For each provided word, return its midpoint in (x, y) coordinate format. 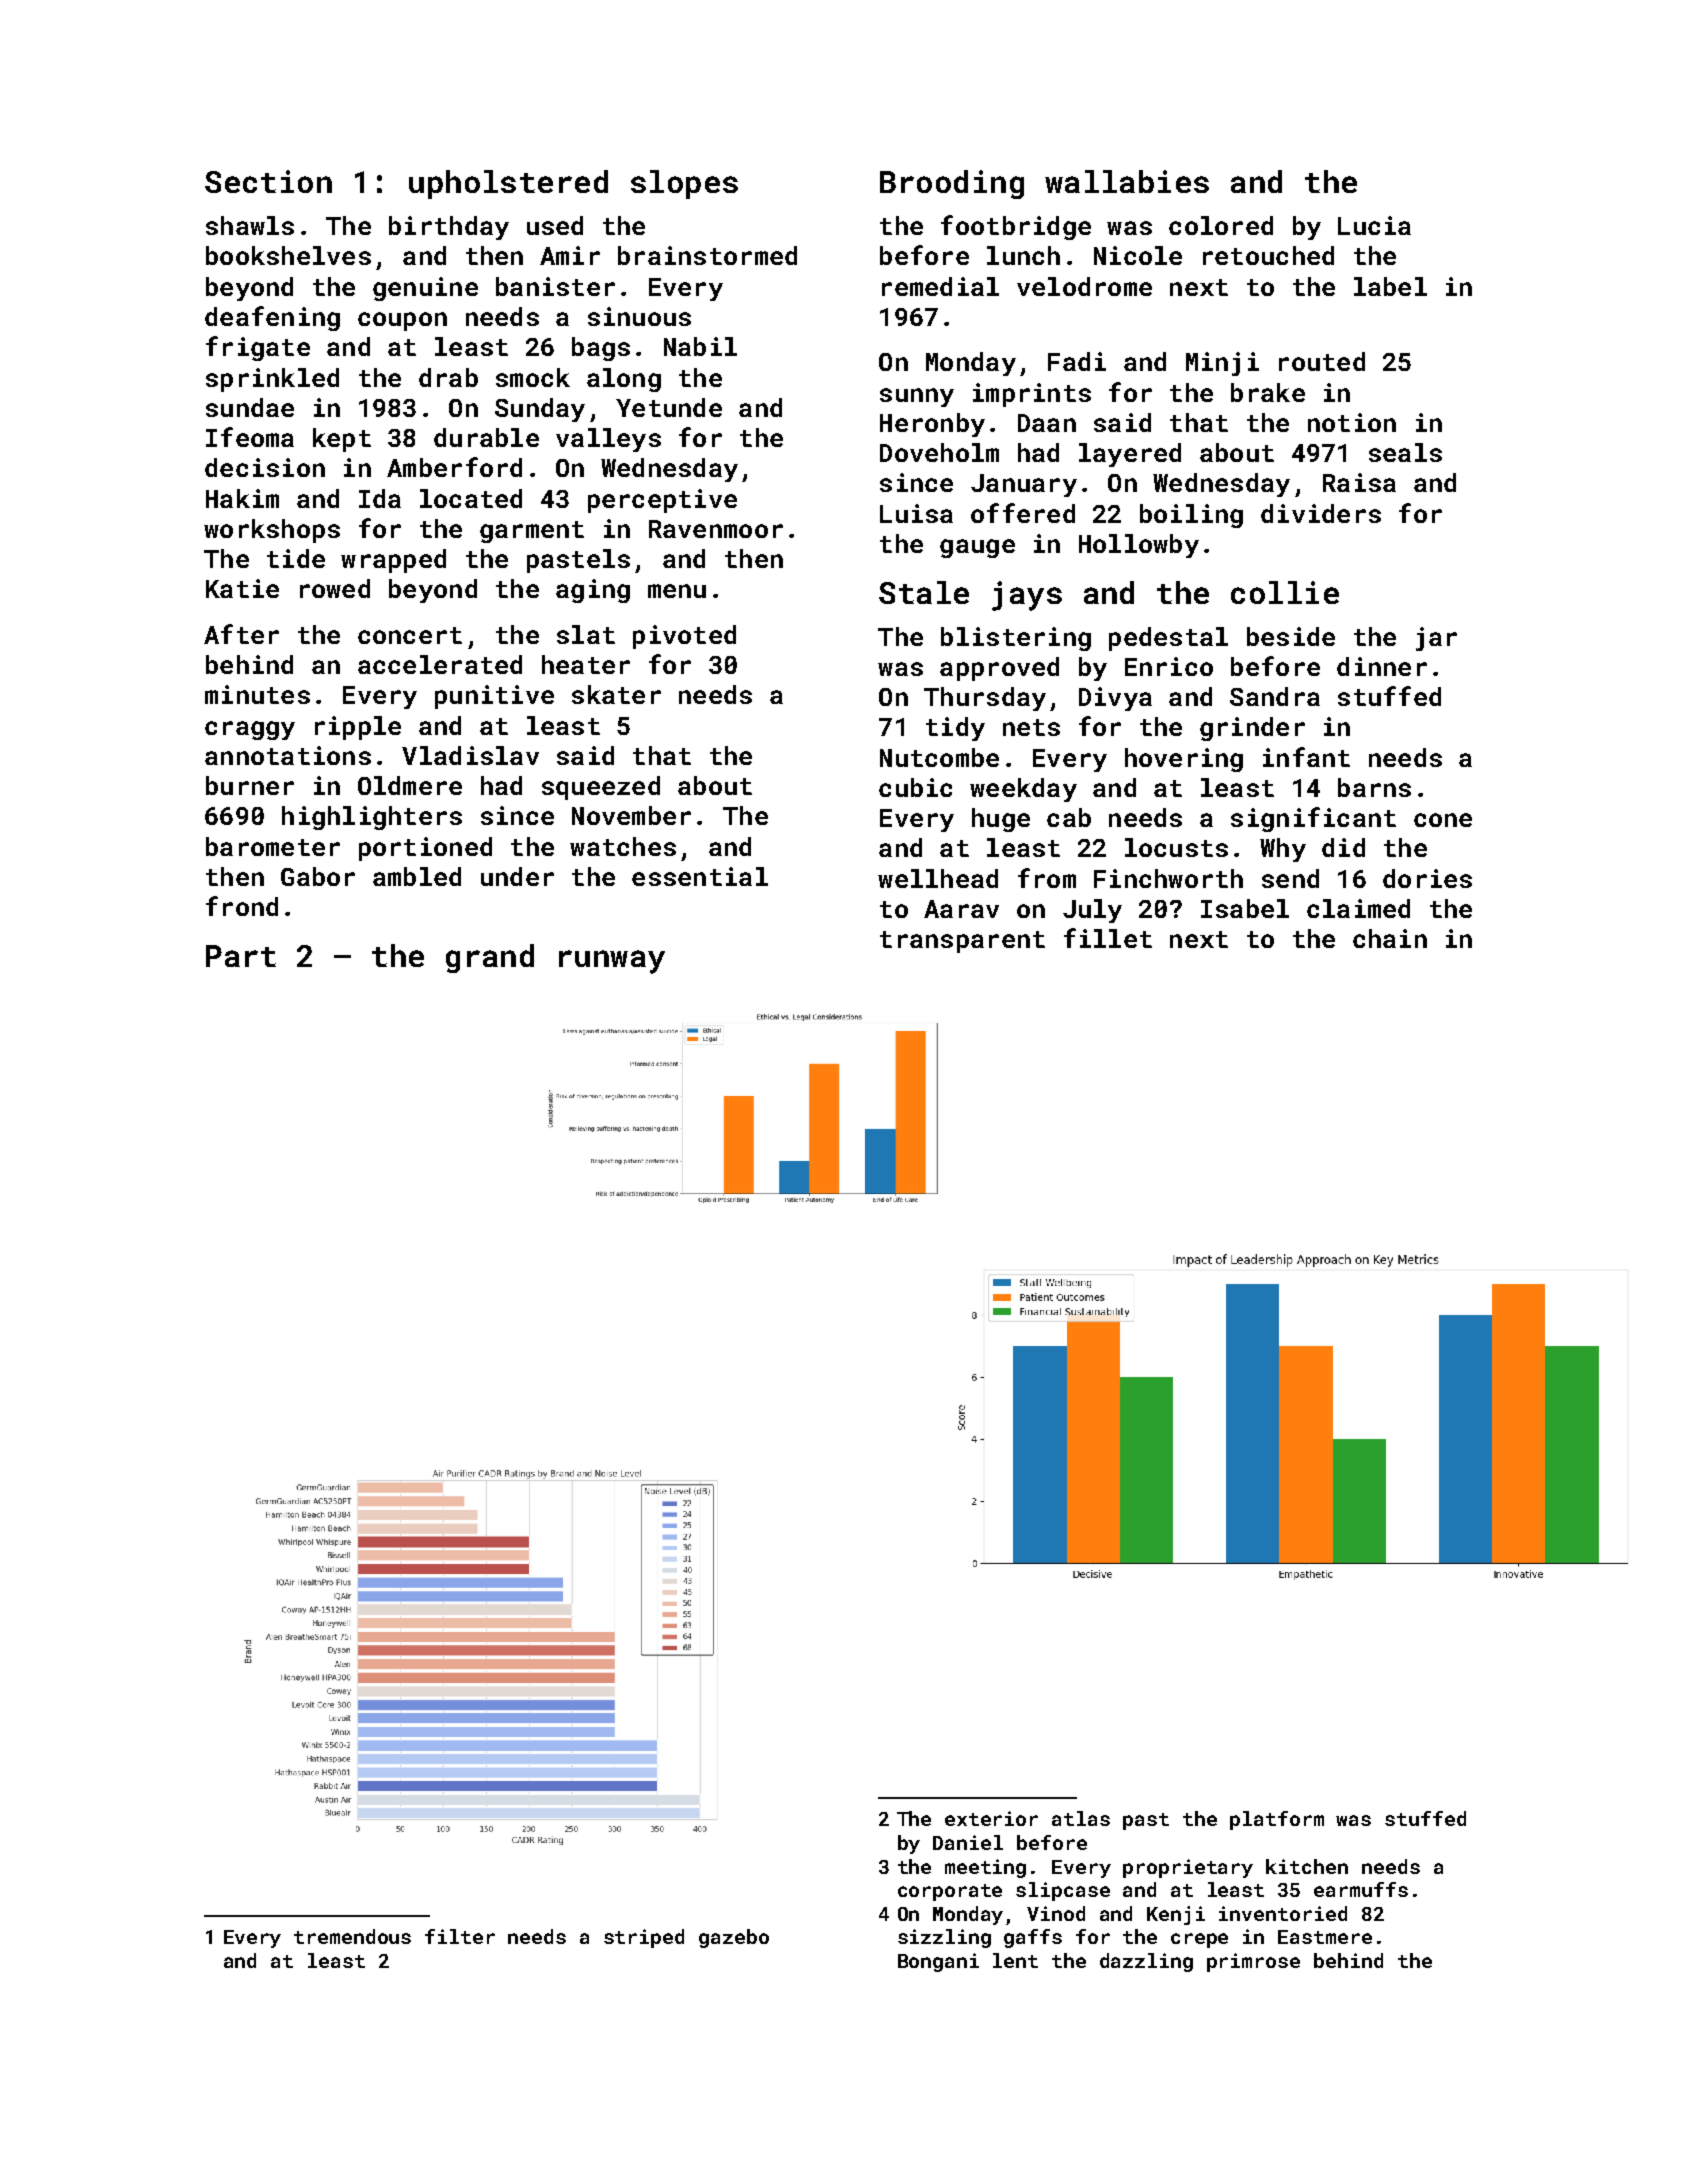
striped (644, 1938)
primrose (1253, 1962)
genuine (425, 289)
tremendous (352, 1936)
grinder (1252, 729)
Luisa (916, 513)
